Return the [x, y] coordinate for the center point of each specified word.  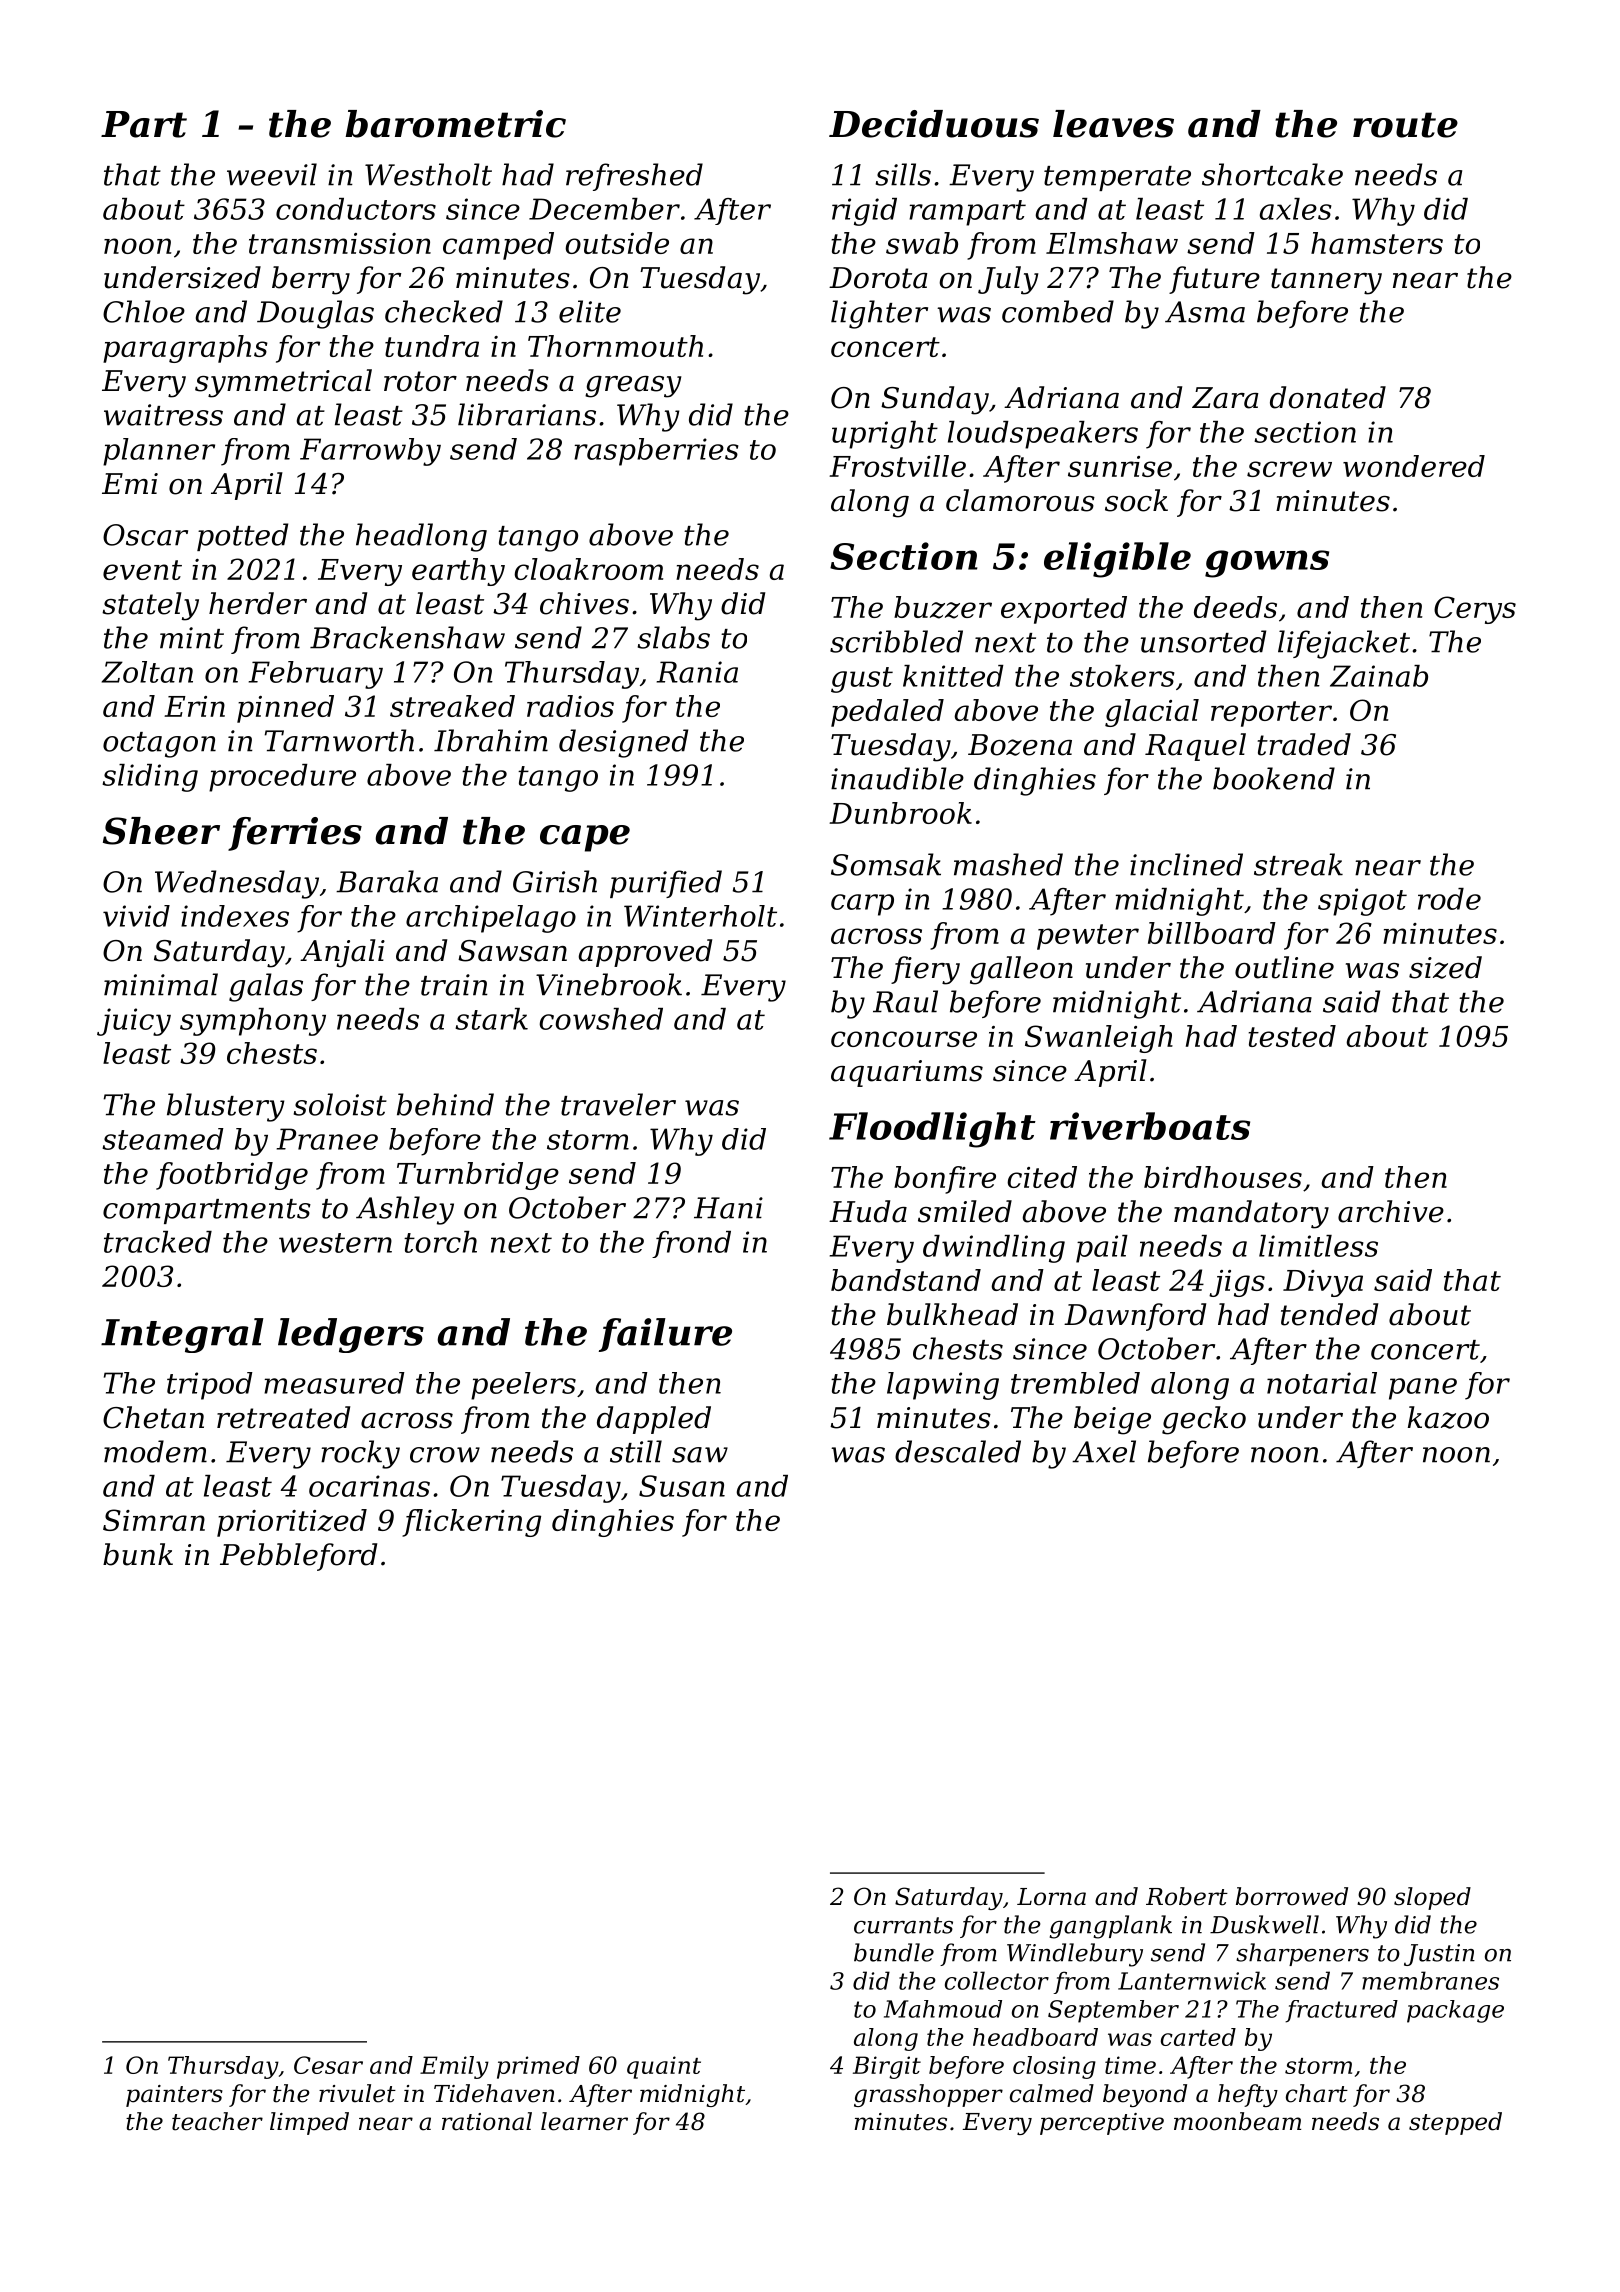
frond [691, 1244]
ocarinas [369, 1486]
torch [440, 1242]
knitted [953, 676]
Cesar [328, 2065]
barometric [455, 124]
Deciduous [934, 124]
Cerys [1475, 610]
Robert [1187, 1896]
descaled [958, 1451]
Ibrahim [491, 740]
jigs [1237, 1283]
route [1405, 125]
